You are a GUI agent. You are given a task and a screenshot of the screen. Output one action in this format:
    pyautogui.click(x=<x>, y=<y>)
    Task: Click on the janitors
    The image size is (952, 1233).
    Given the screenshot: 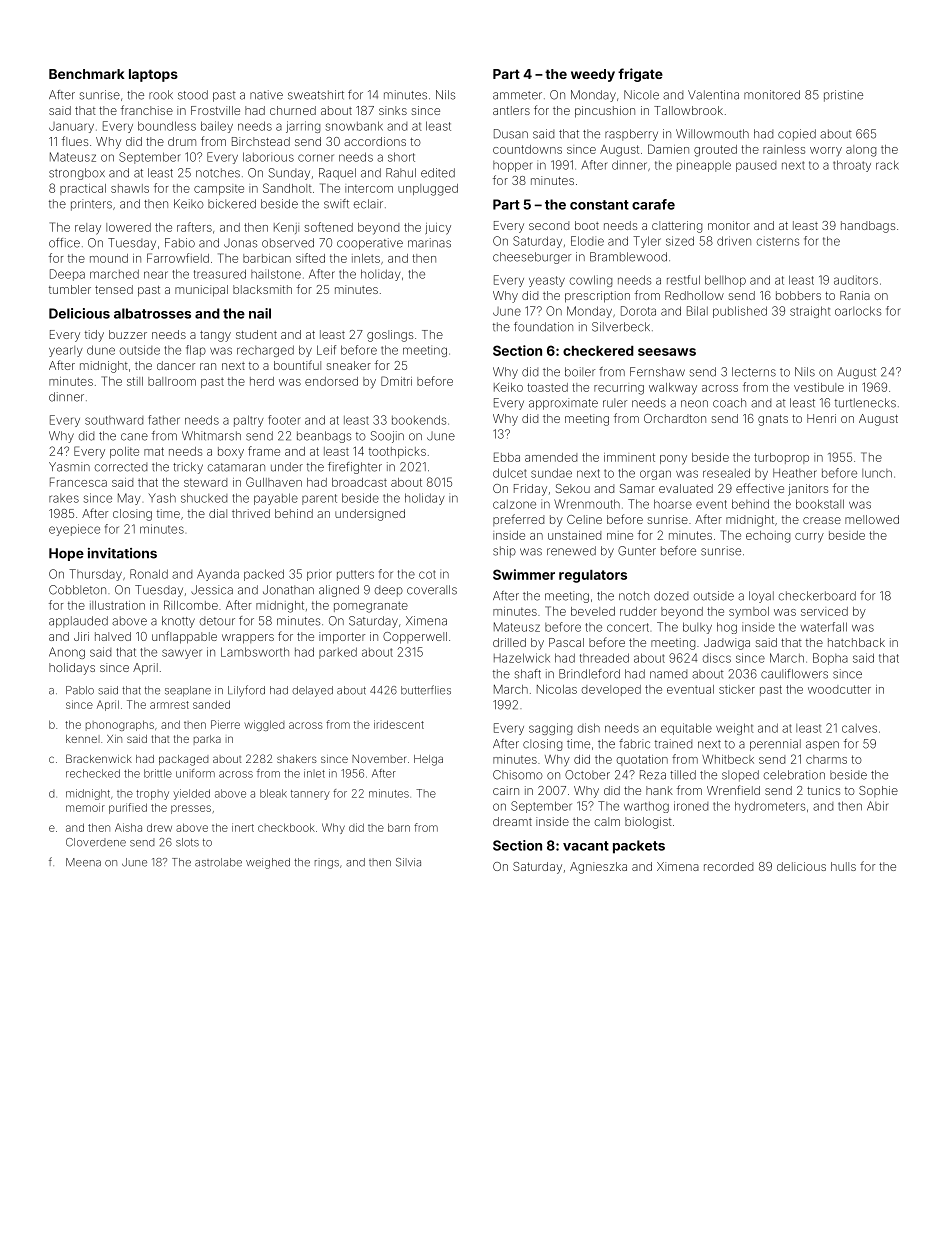 What is the action you would take?
    pyautogui.click(x=808, y=490)
